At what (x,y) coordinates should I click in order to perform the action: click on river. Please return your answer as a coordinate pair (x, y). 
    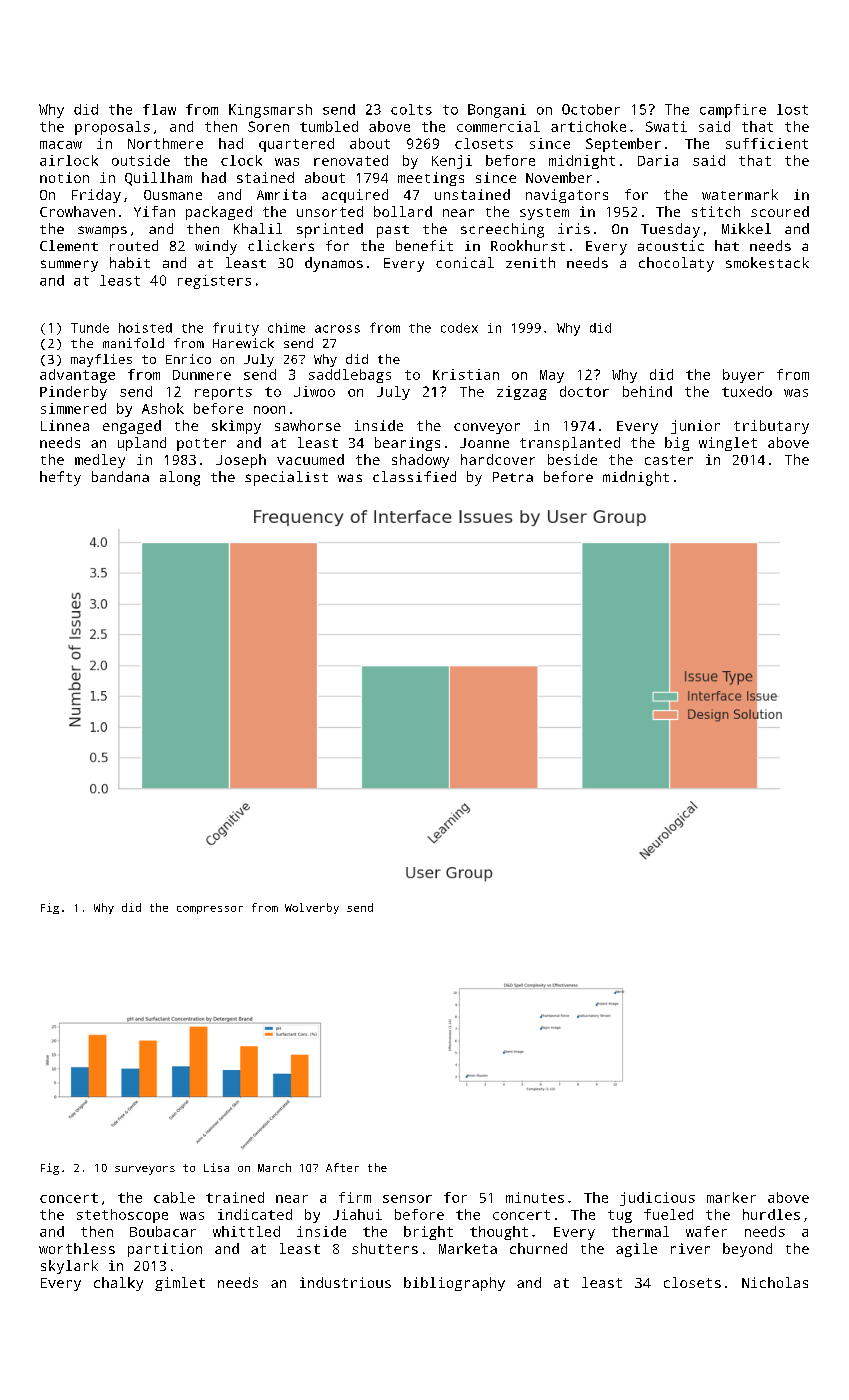
    Looking at the image, I should click on (690, 1248).
